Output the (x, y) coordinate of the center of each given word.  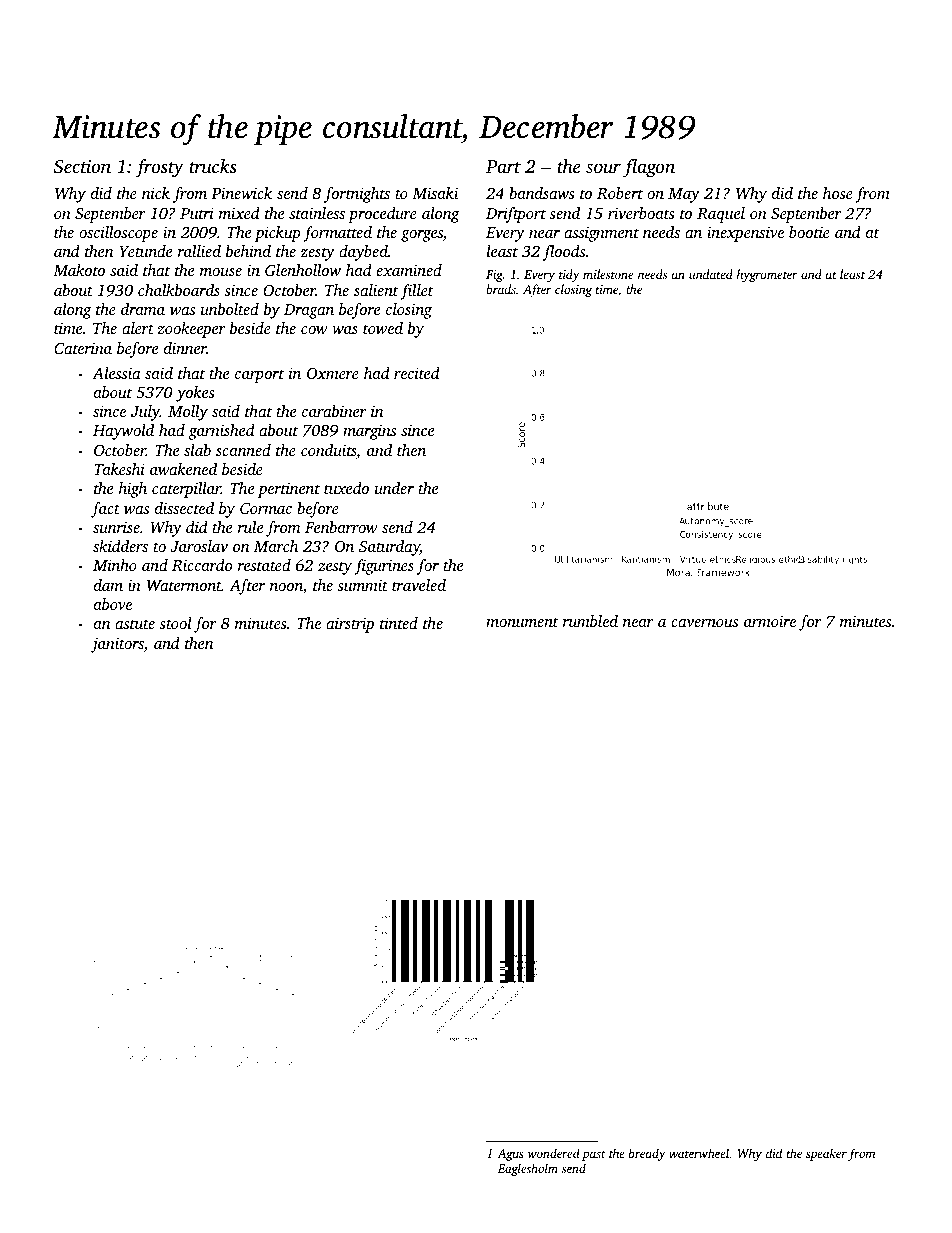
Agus (510, 1155)
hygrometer (767, 275)
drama (143, 309)
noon (286, 588)
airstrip (350, 625)
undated (711, 274)
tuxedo (346, 488)
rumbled (590, 621)
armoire (770, 621)
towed (383, 328)
